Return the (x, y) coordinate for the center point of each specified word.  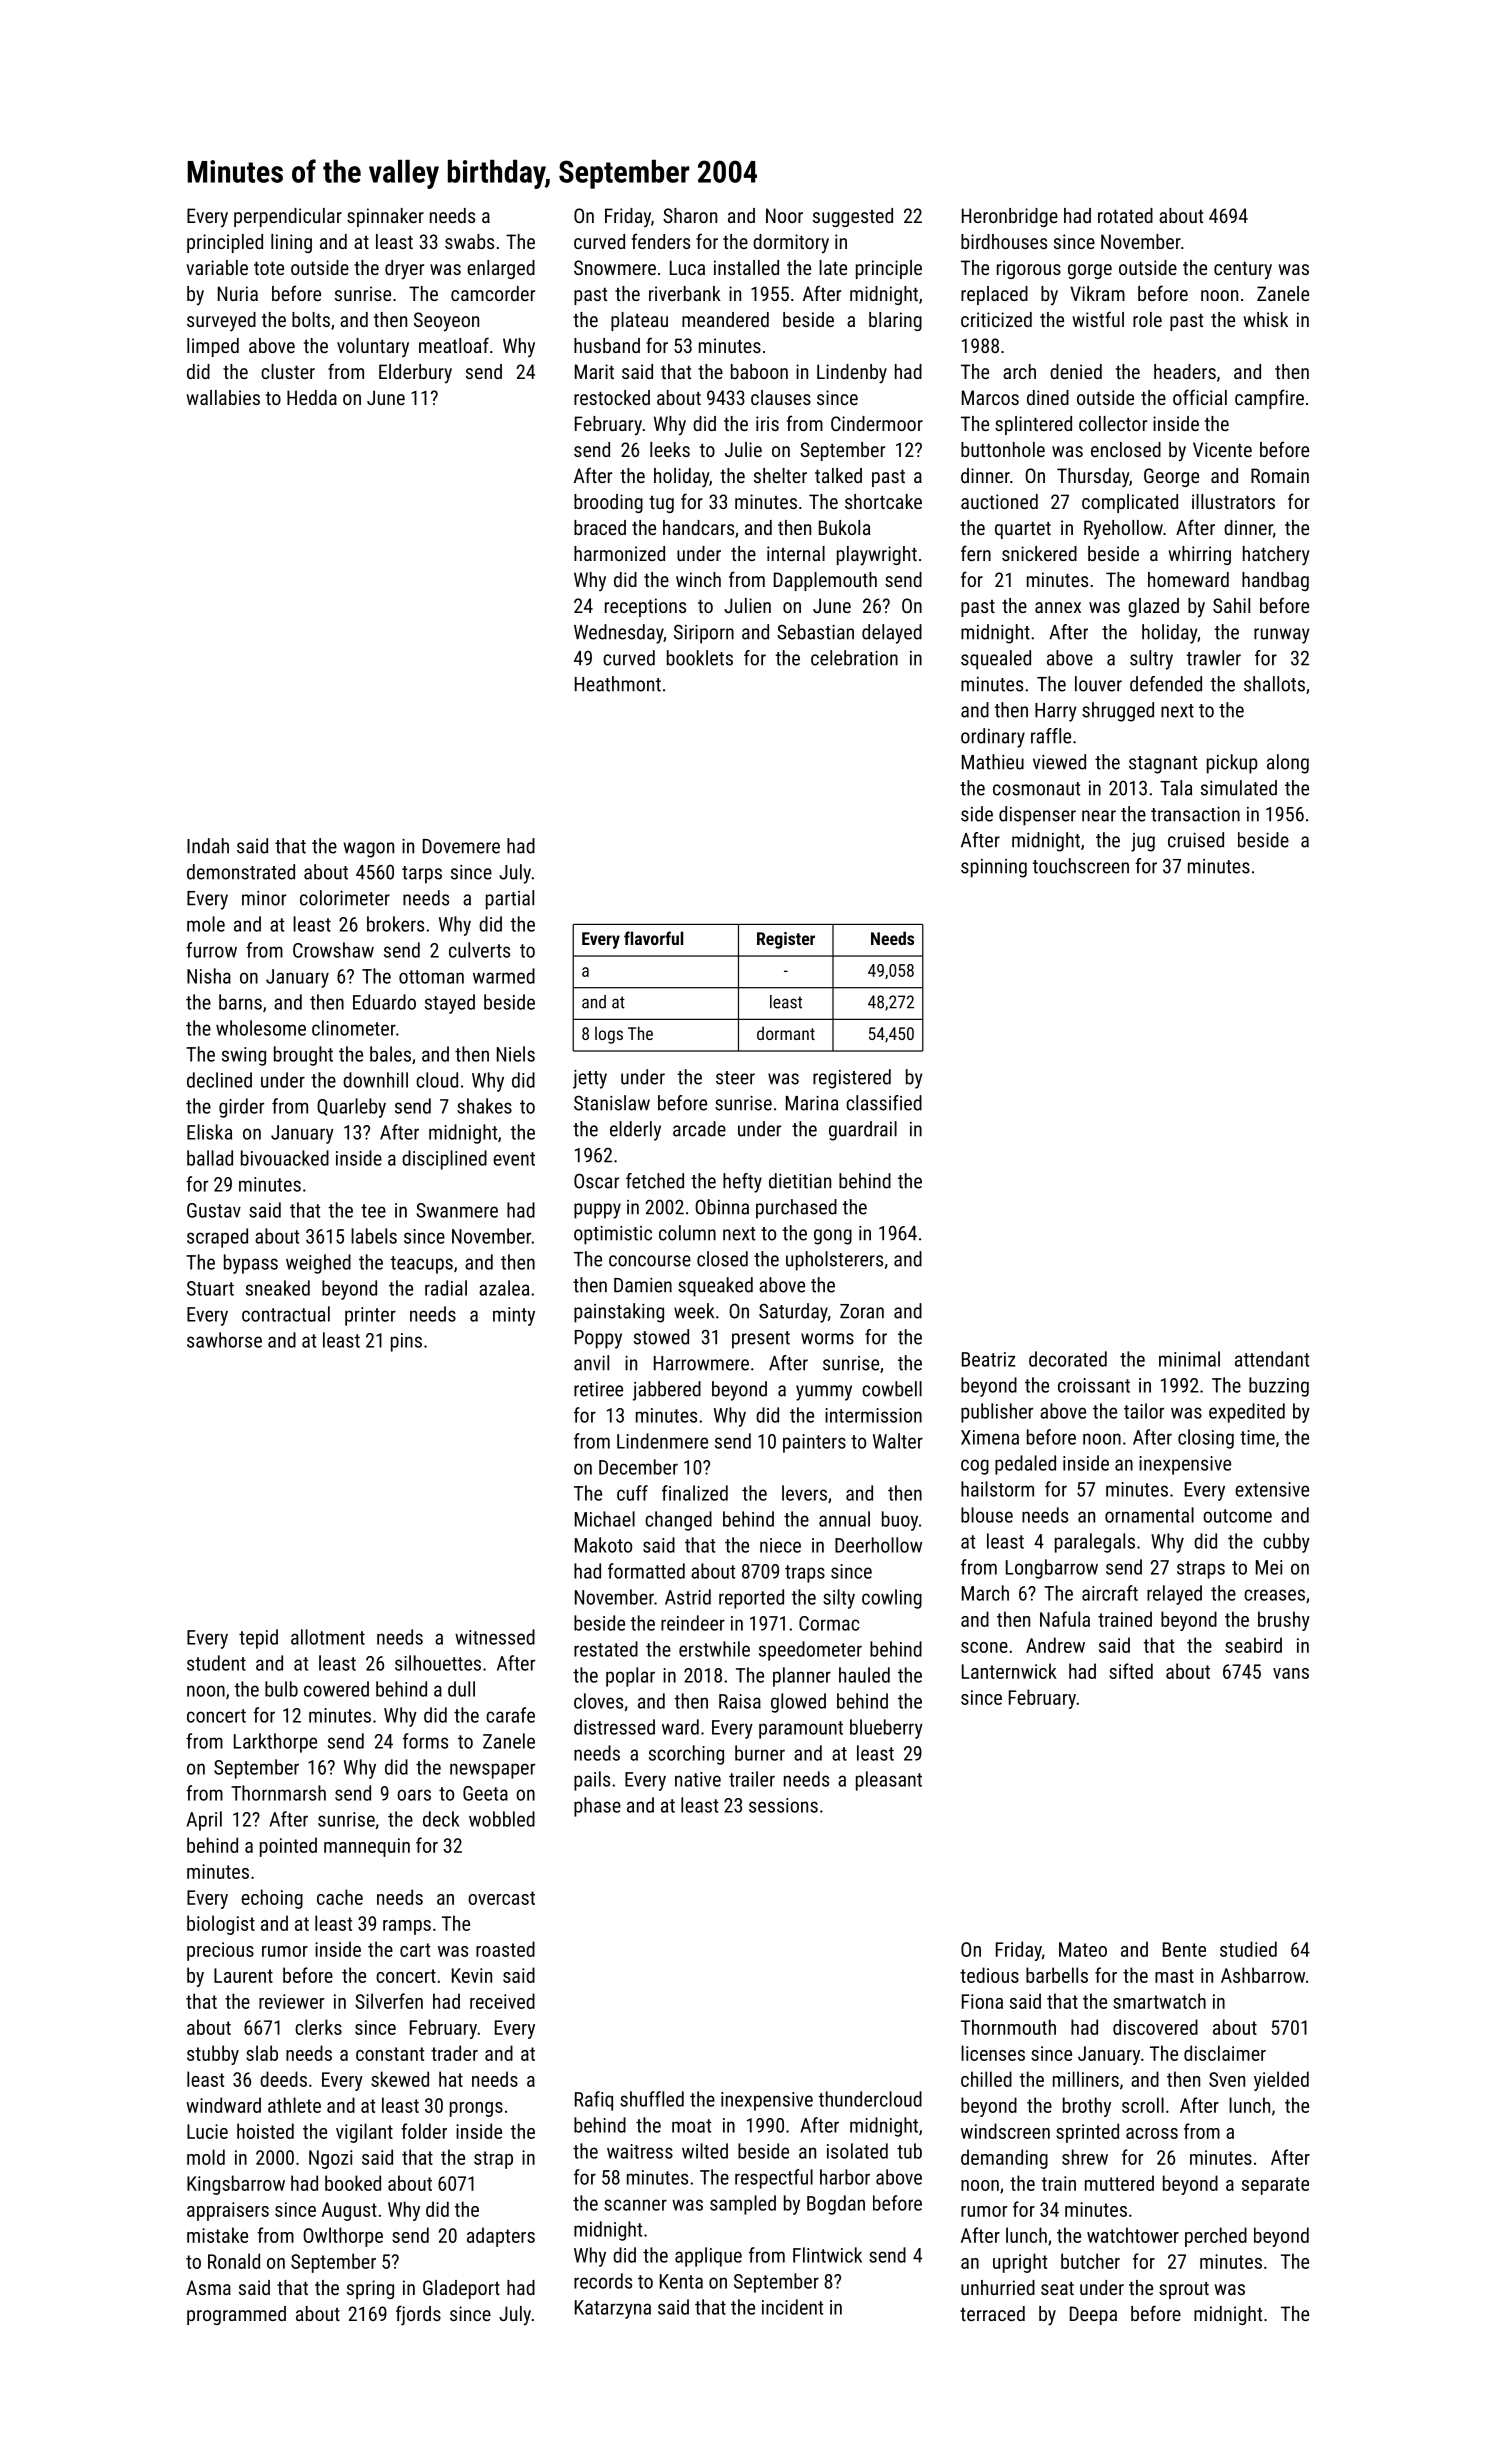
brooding (608, 503)
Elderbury (415, 374)
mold (206, 2157)
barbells (1057, 1975)
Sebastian (815, 632)
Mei (1269, 1567)
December (638, 1467)
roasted (505, 1949)
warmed (504, 976)
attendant (1272, 1359)
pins (406, 1342)
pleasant (889, 1781)
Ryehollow (1123, 529)
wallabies (223, 397)
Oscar (596, 1181)
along (1288, 764)
